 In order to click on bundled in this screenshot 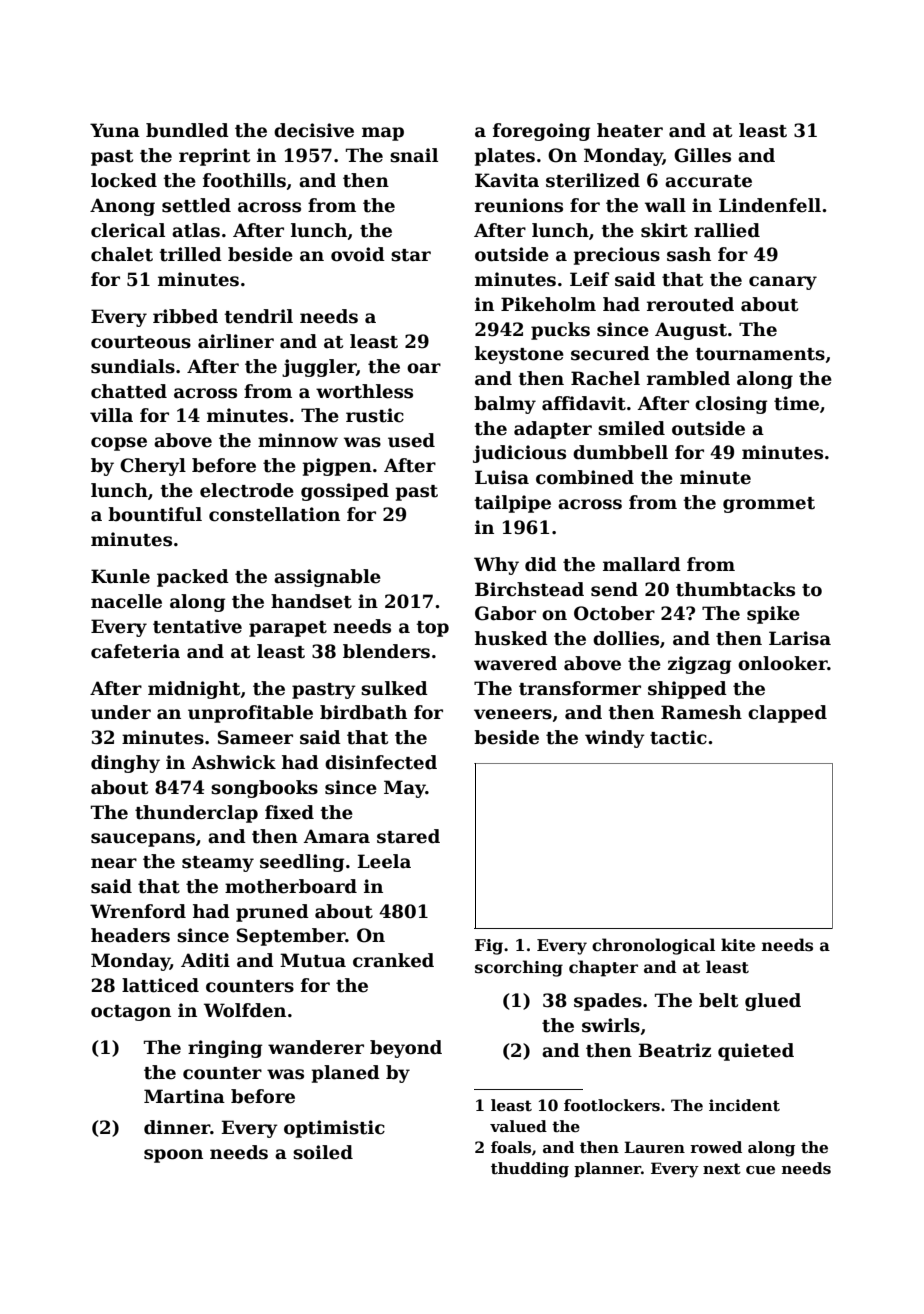, I will do `click(187, 130)`.
